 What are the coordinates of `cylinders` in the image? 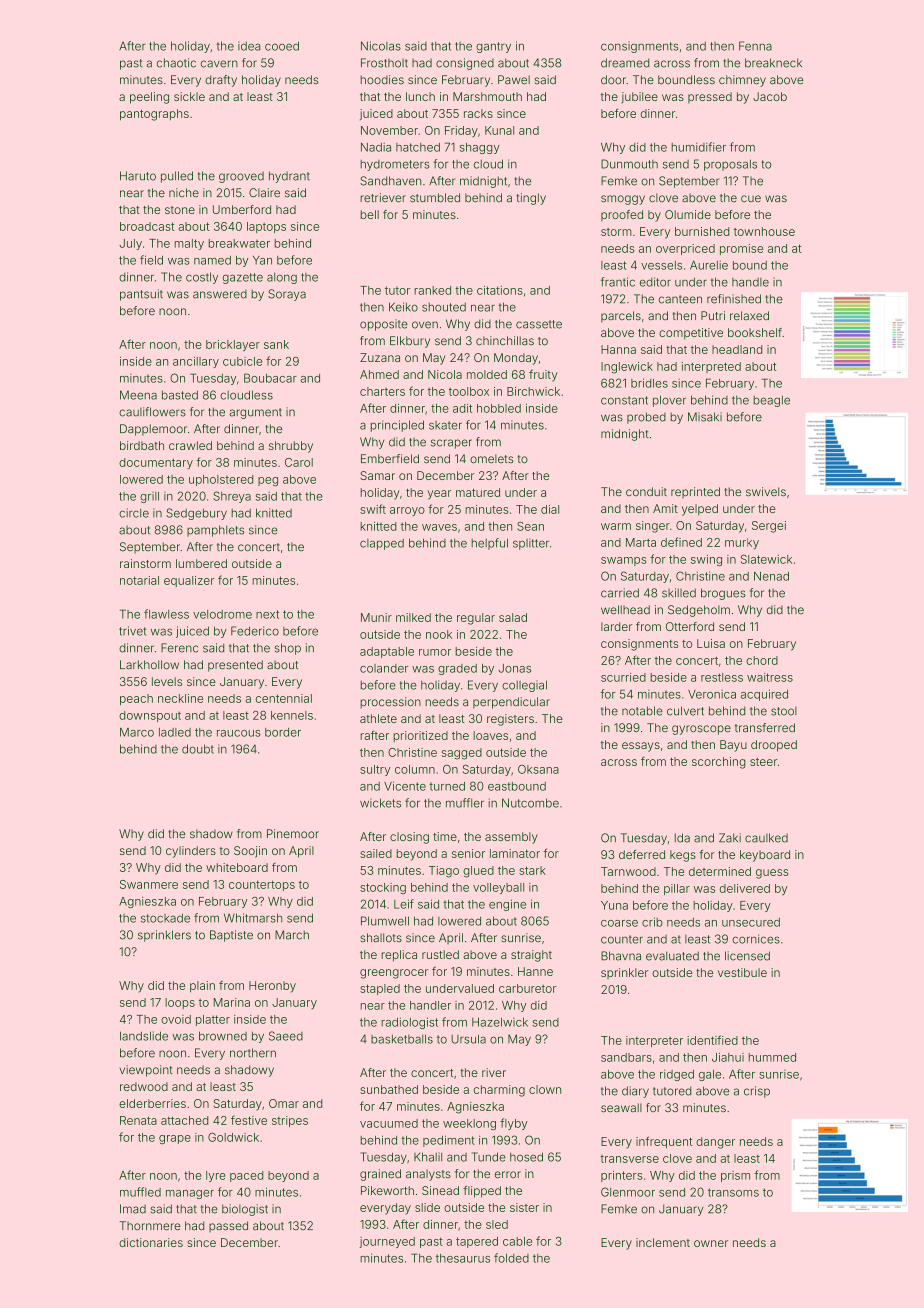 It's located at (191, 852).
